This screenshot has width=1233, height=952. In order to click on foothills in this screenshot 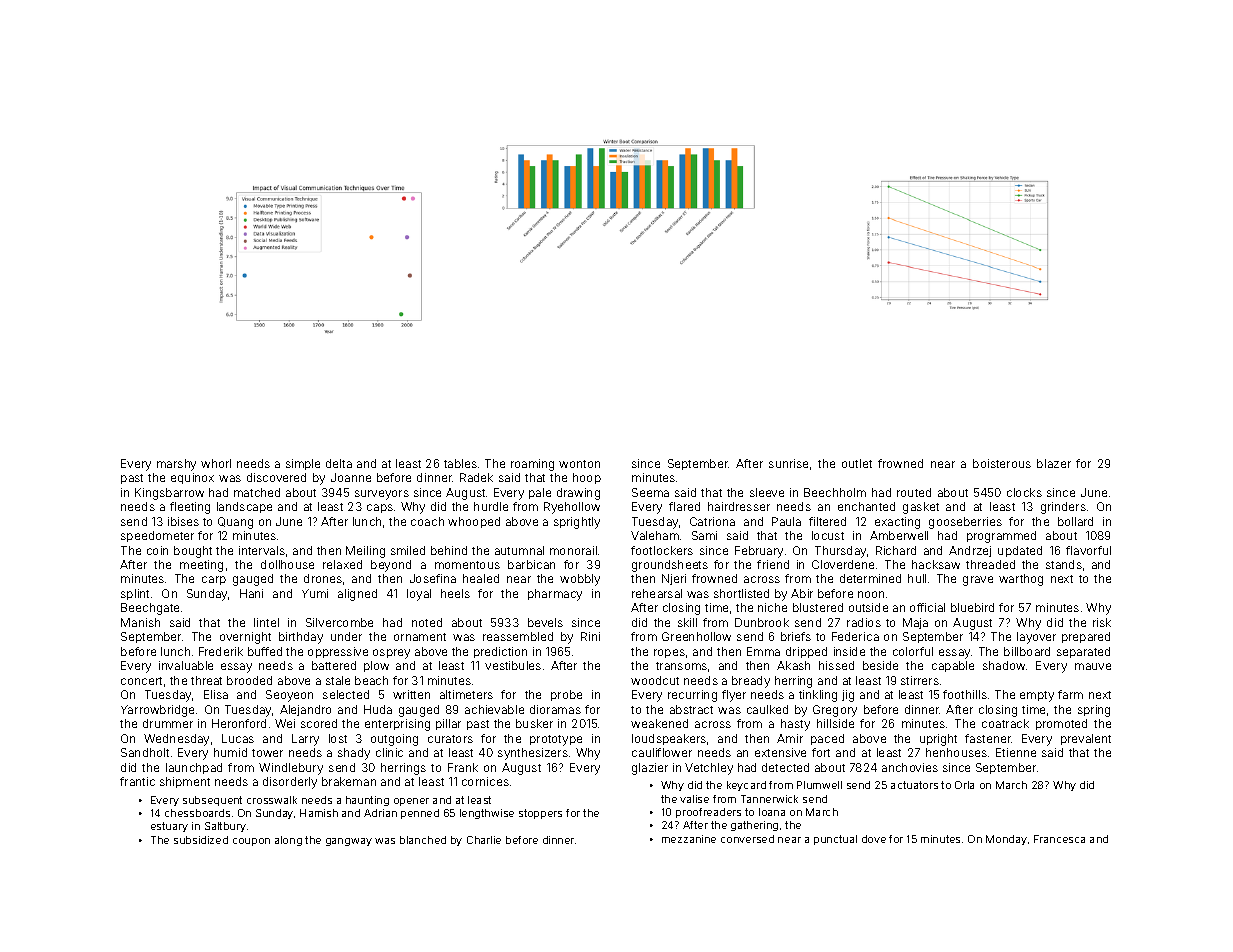, I will do `click(965, 694)`.
